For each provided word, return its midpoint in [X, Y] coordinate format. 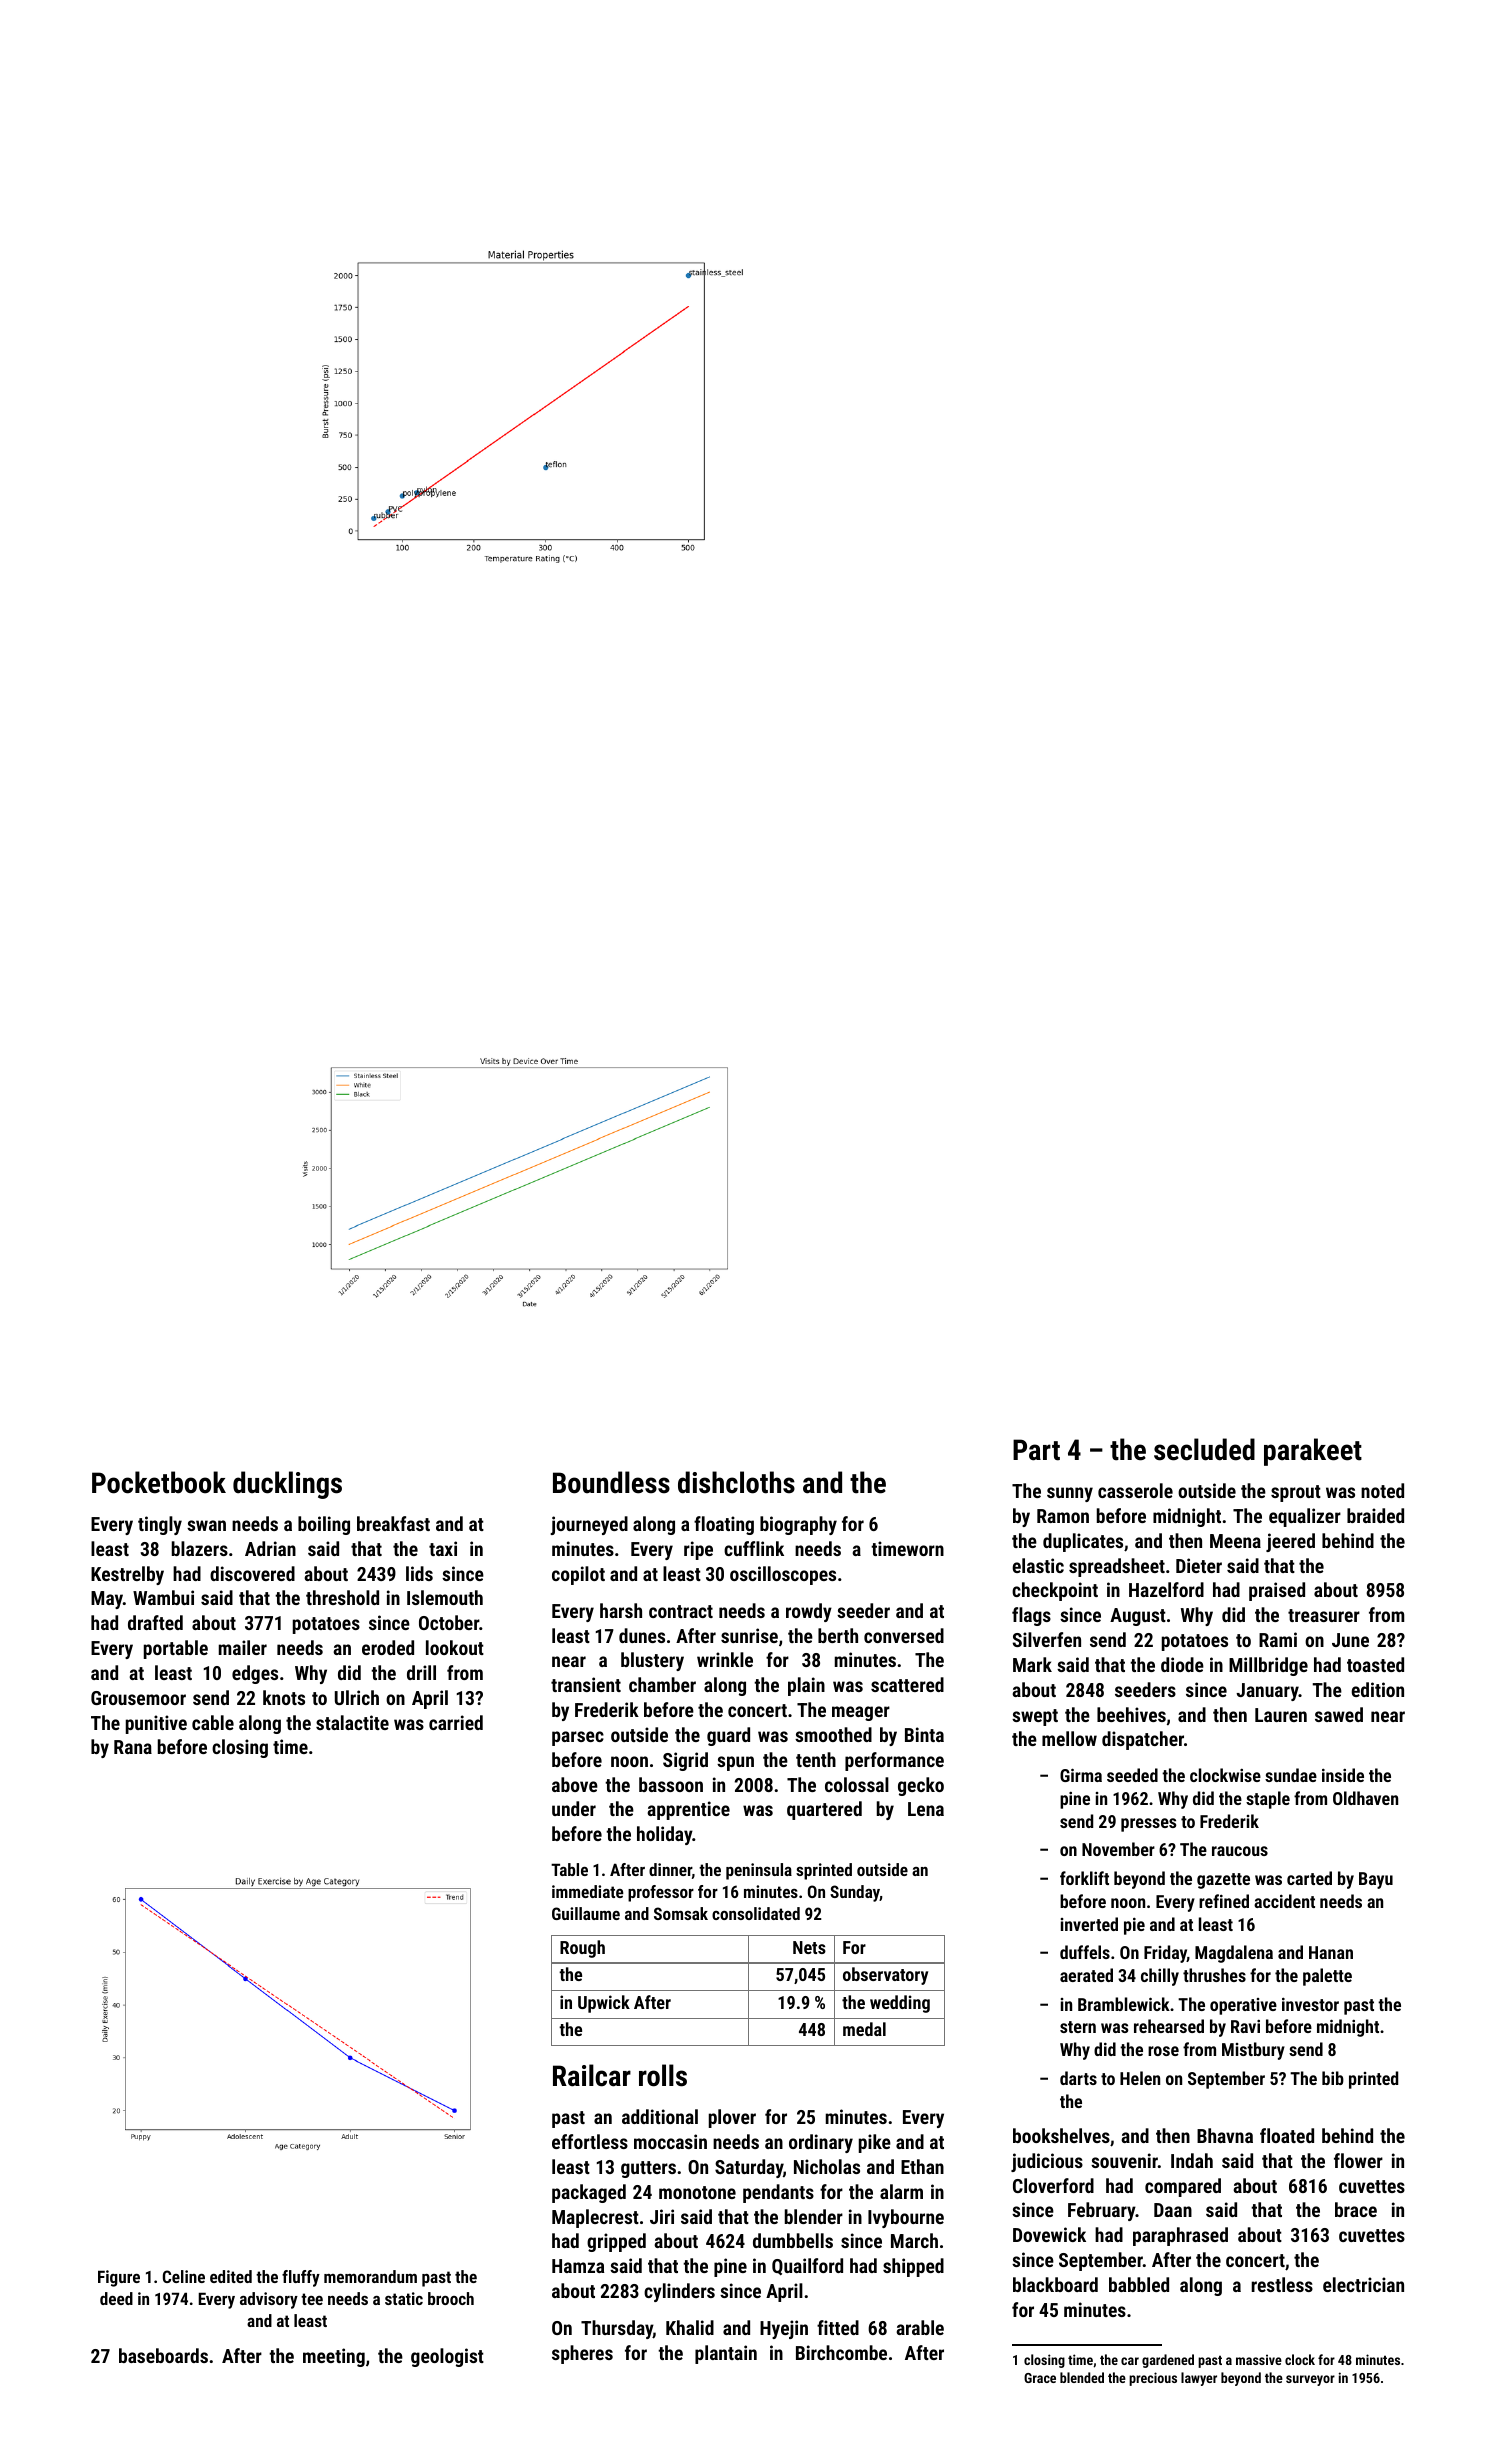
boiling [324, 1525]
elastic [1038, 1565]
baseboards [163, 2355]
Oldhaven [1365, 1798]
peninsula [759, 1871]
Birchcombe [841, 2352]
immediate [588, 1891]
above [575, 1784]
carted [1309, 1878]
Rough [582, 1949]
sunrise [749, 1635]
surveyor [1310, 2380]
